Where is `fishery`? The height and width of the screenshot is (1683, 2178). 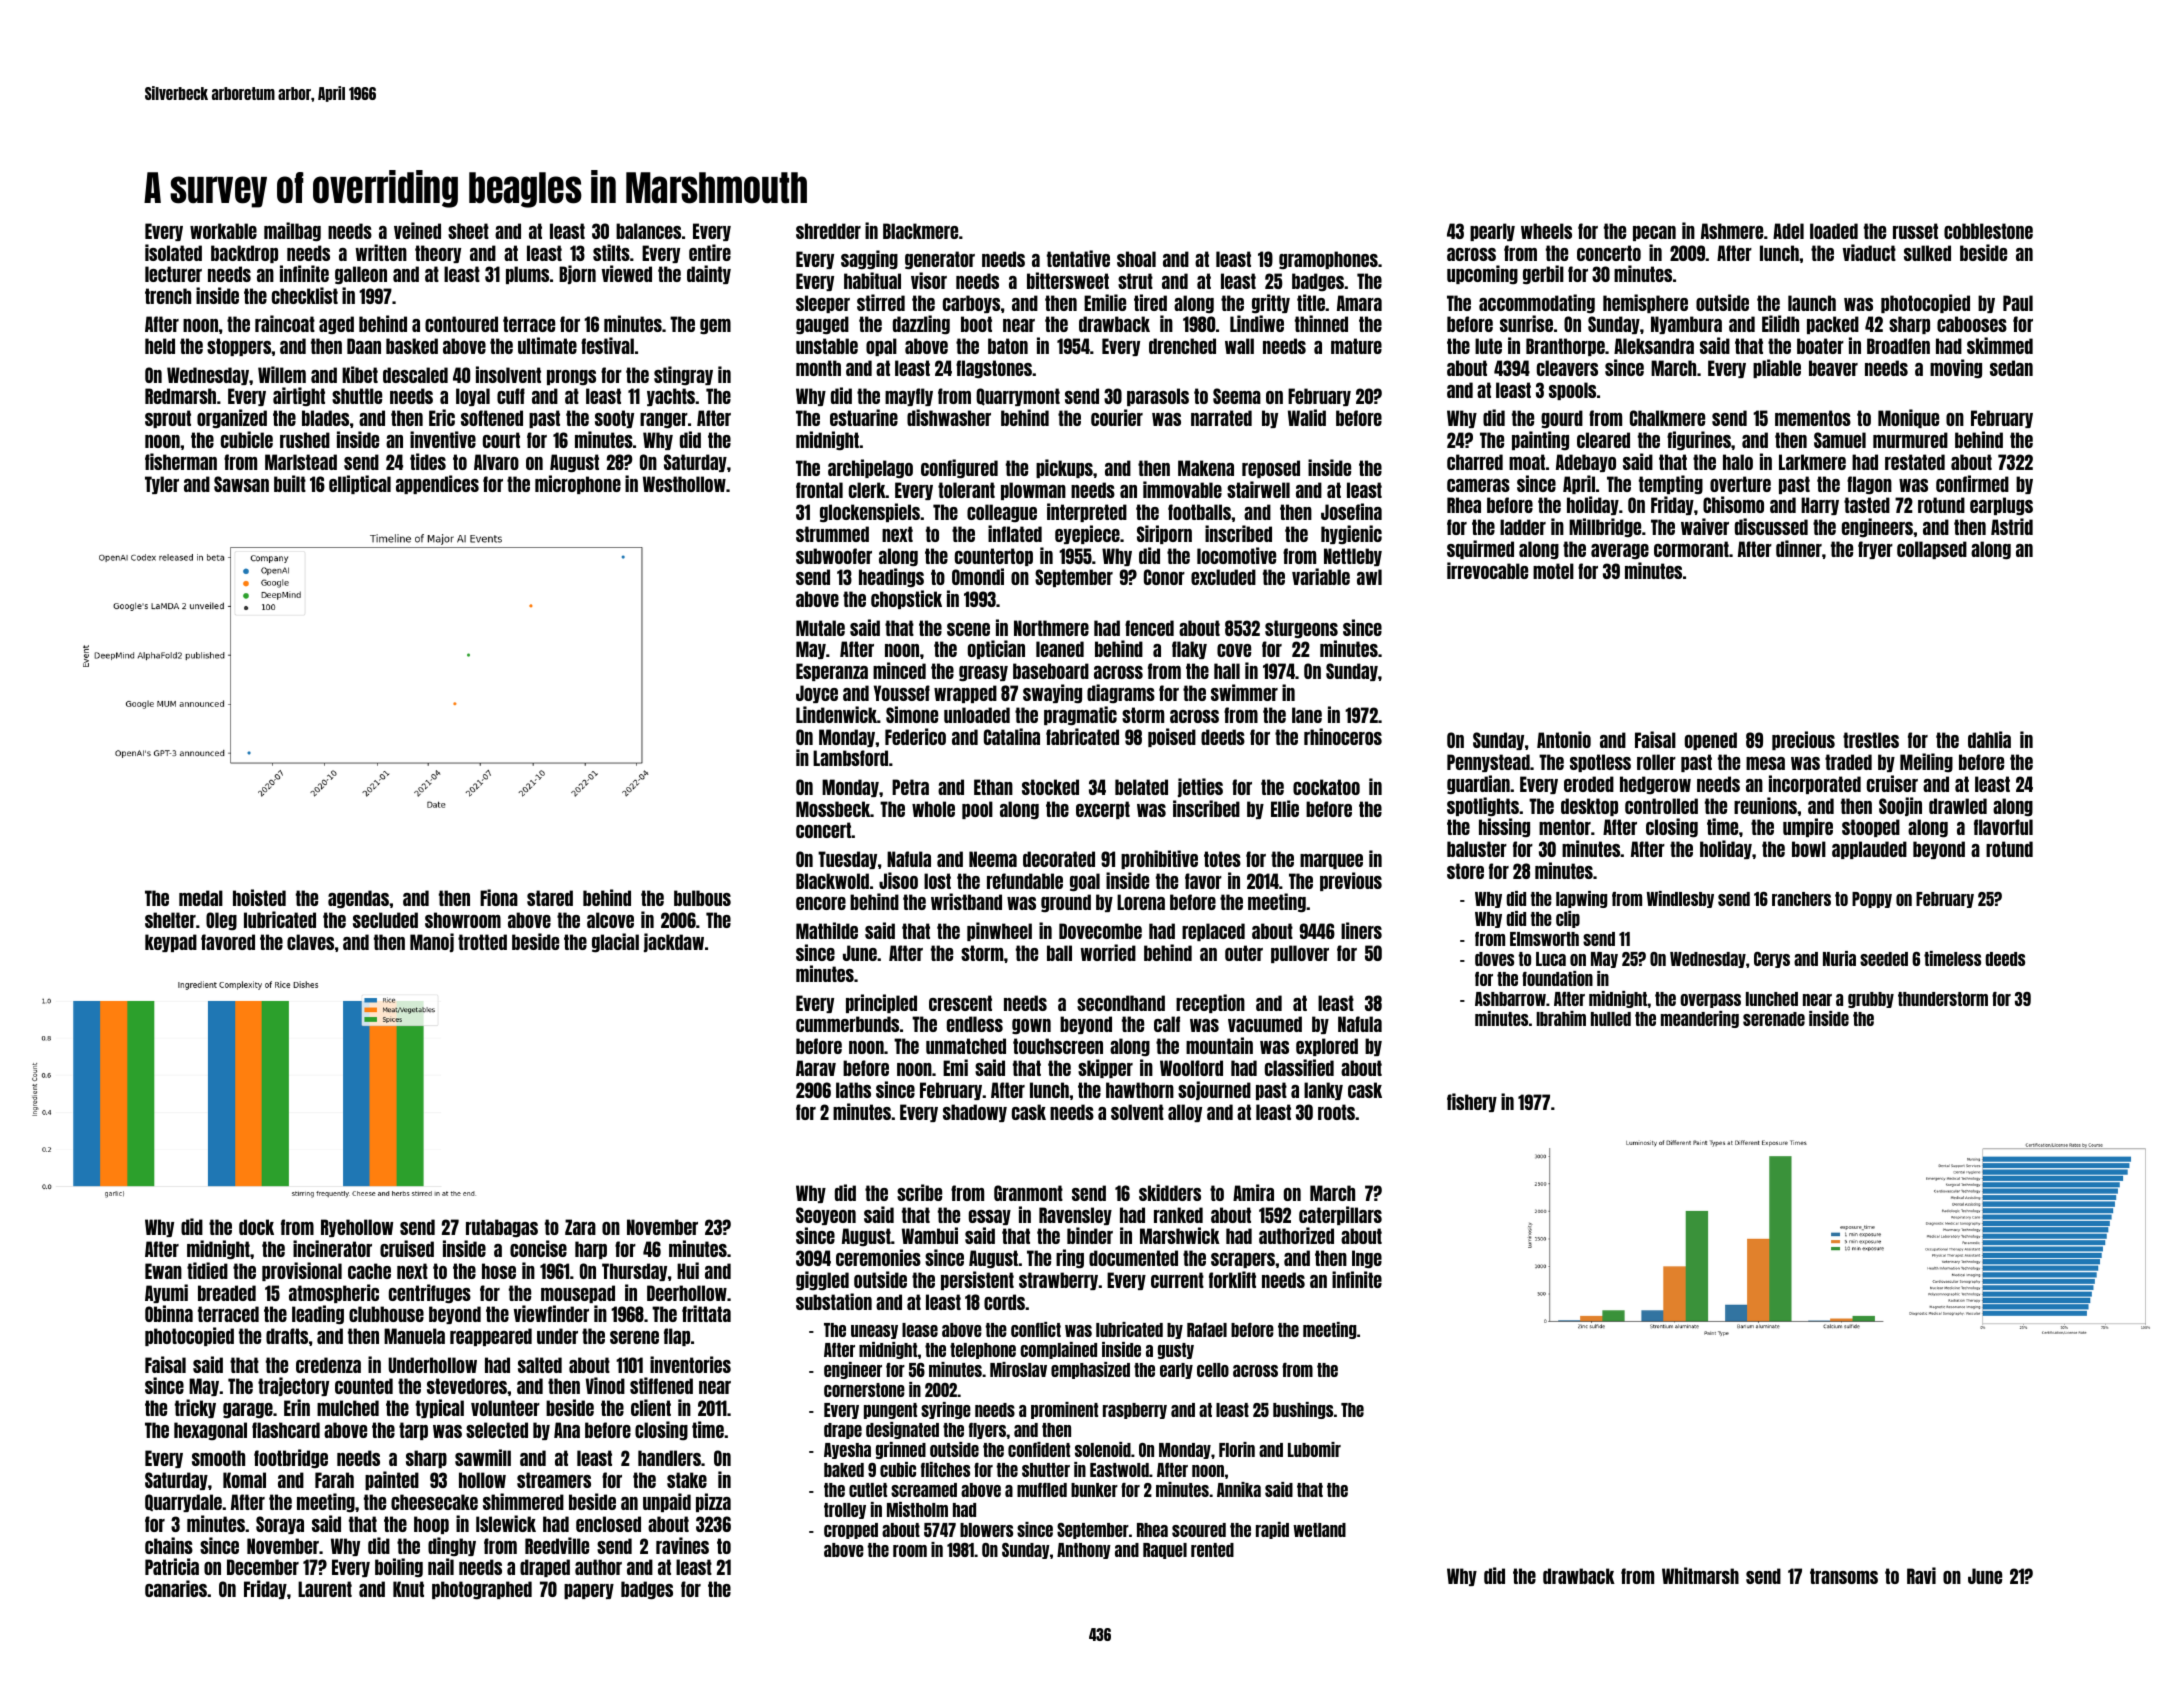
fishery is located at coordinates (1472, 1102).
